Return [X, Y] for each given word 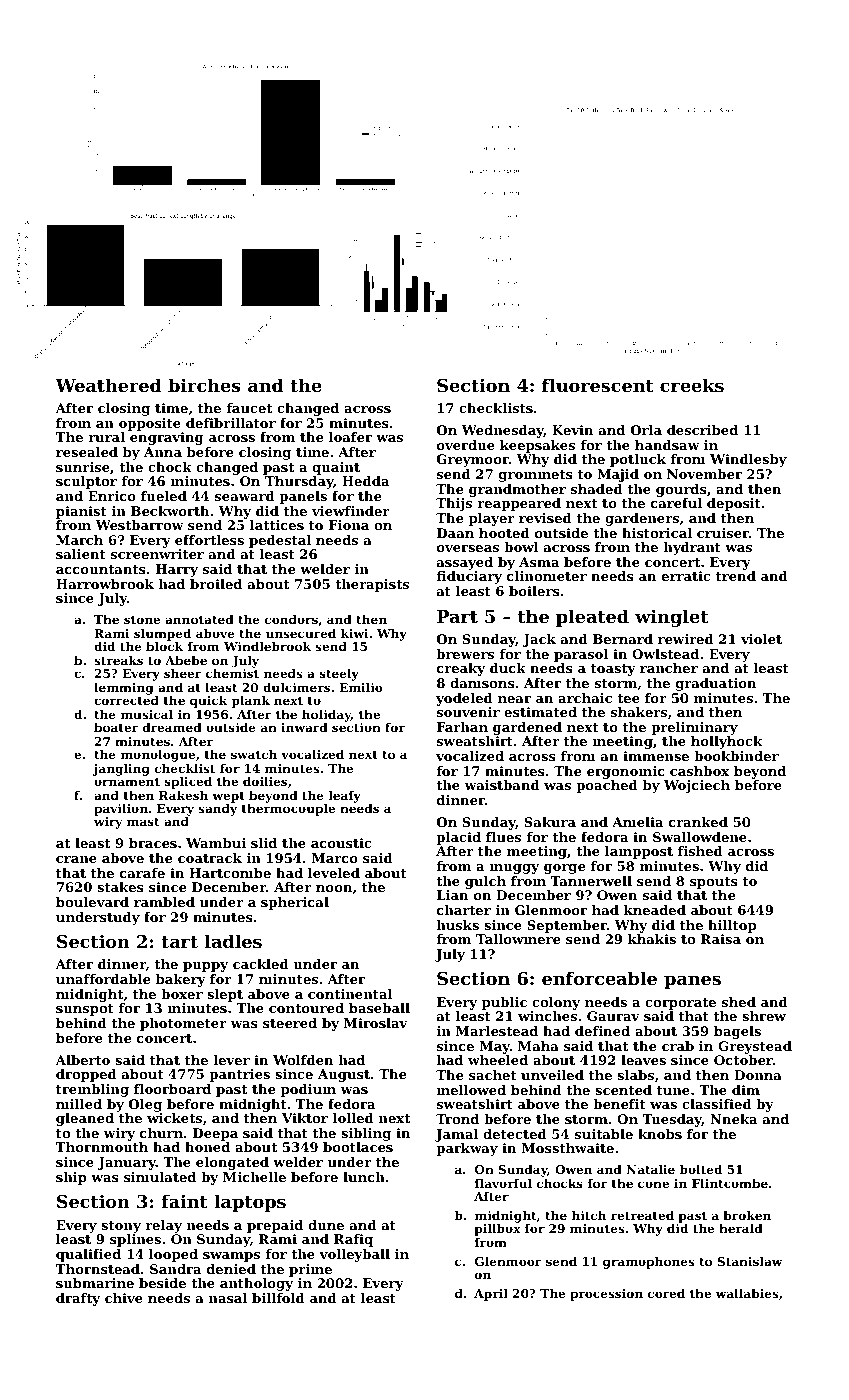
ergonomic [626, 772]
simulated [160, 1177]
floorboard [172, 1089]
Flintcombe [730, 1183]
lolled [353, 1118]
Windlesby [748, 460]
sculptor [86, 482]
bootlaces [358, 1147]
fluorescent [598, 385]
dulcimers [296, 687]
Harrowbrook [105, 584]
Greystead [755, 1047]
